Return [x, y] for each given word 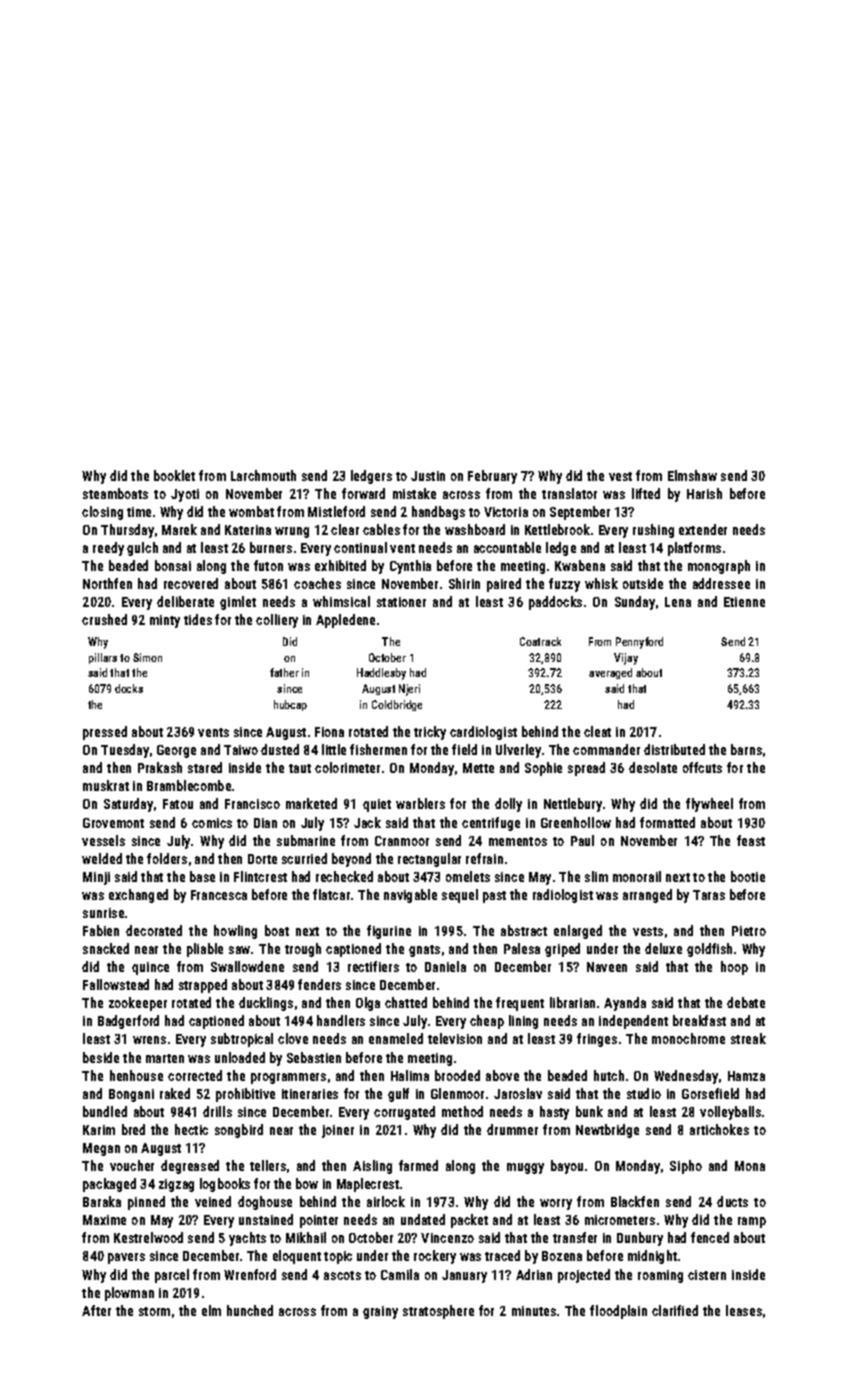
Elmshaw [692, 475]
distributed [674, 749]
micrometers [620, 1220]
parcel [172, 1276]
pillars [103, 658]
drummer [512, 1129]
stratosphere [438, 1312]
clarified [675, 1310]
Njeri [409, 690]
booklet [174, 475]
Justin [428, 476]
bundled [105, 1111]
